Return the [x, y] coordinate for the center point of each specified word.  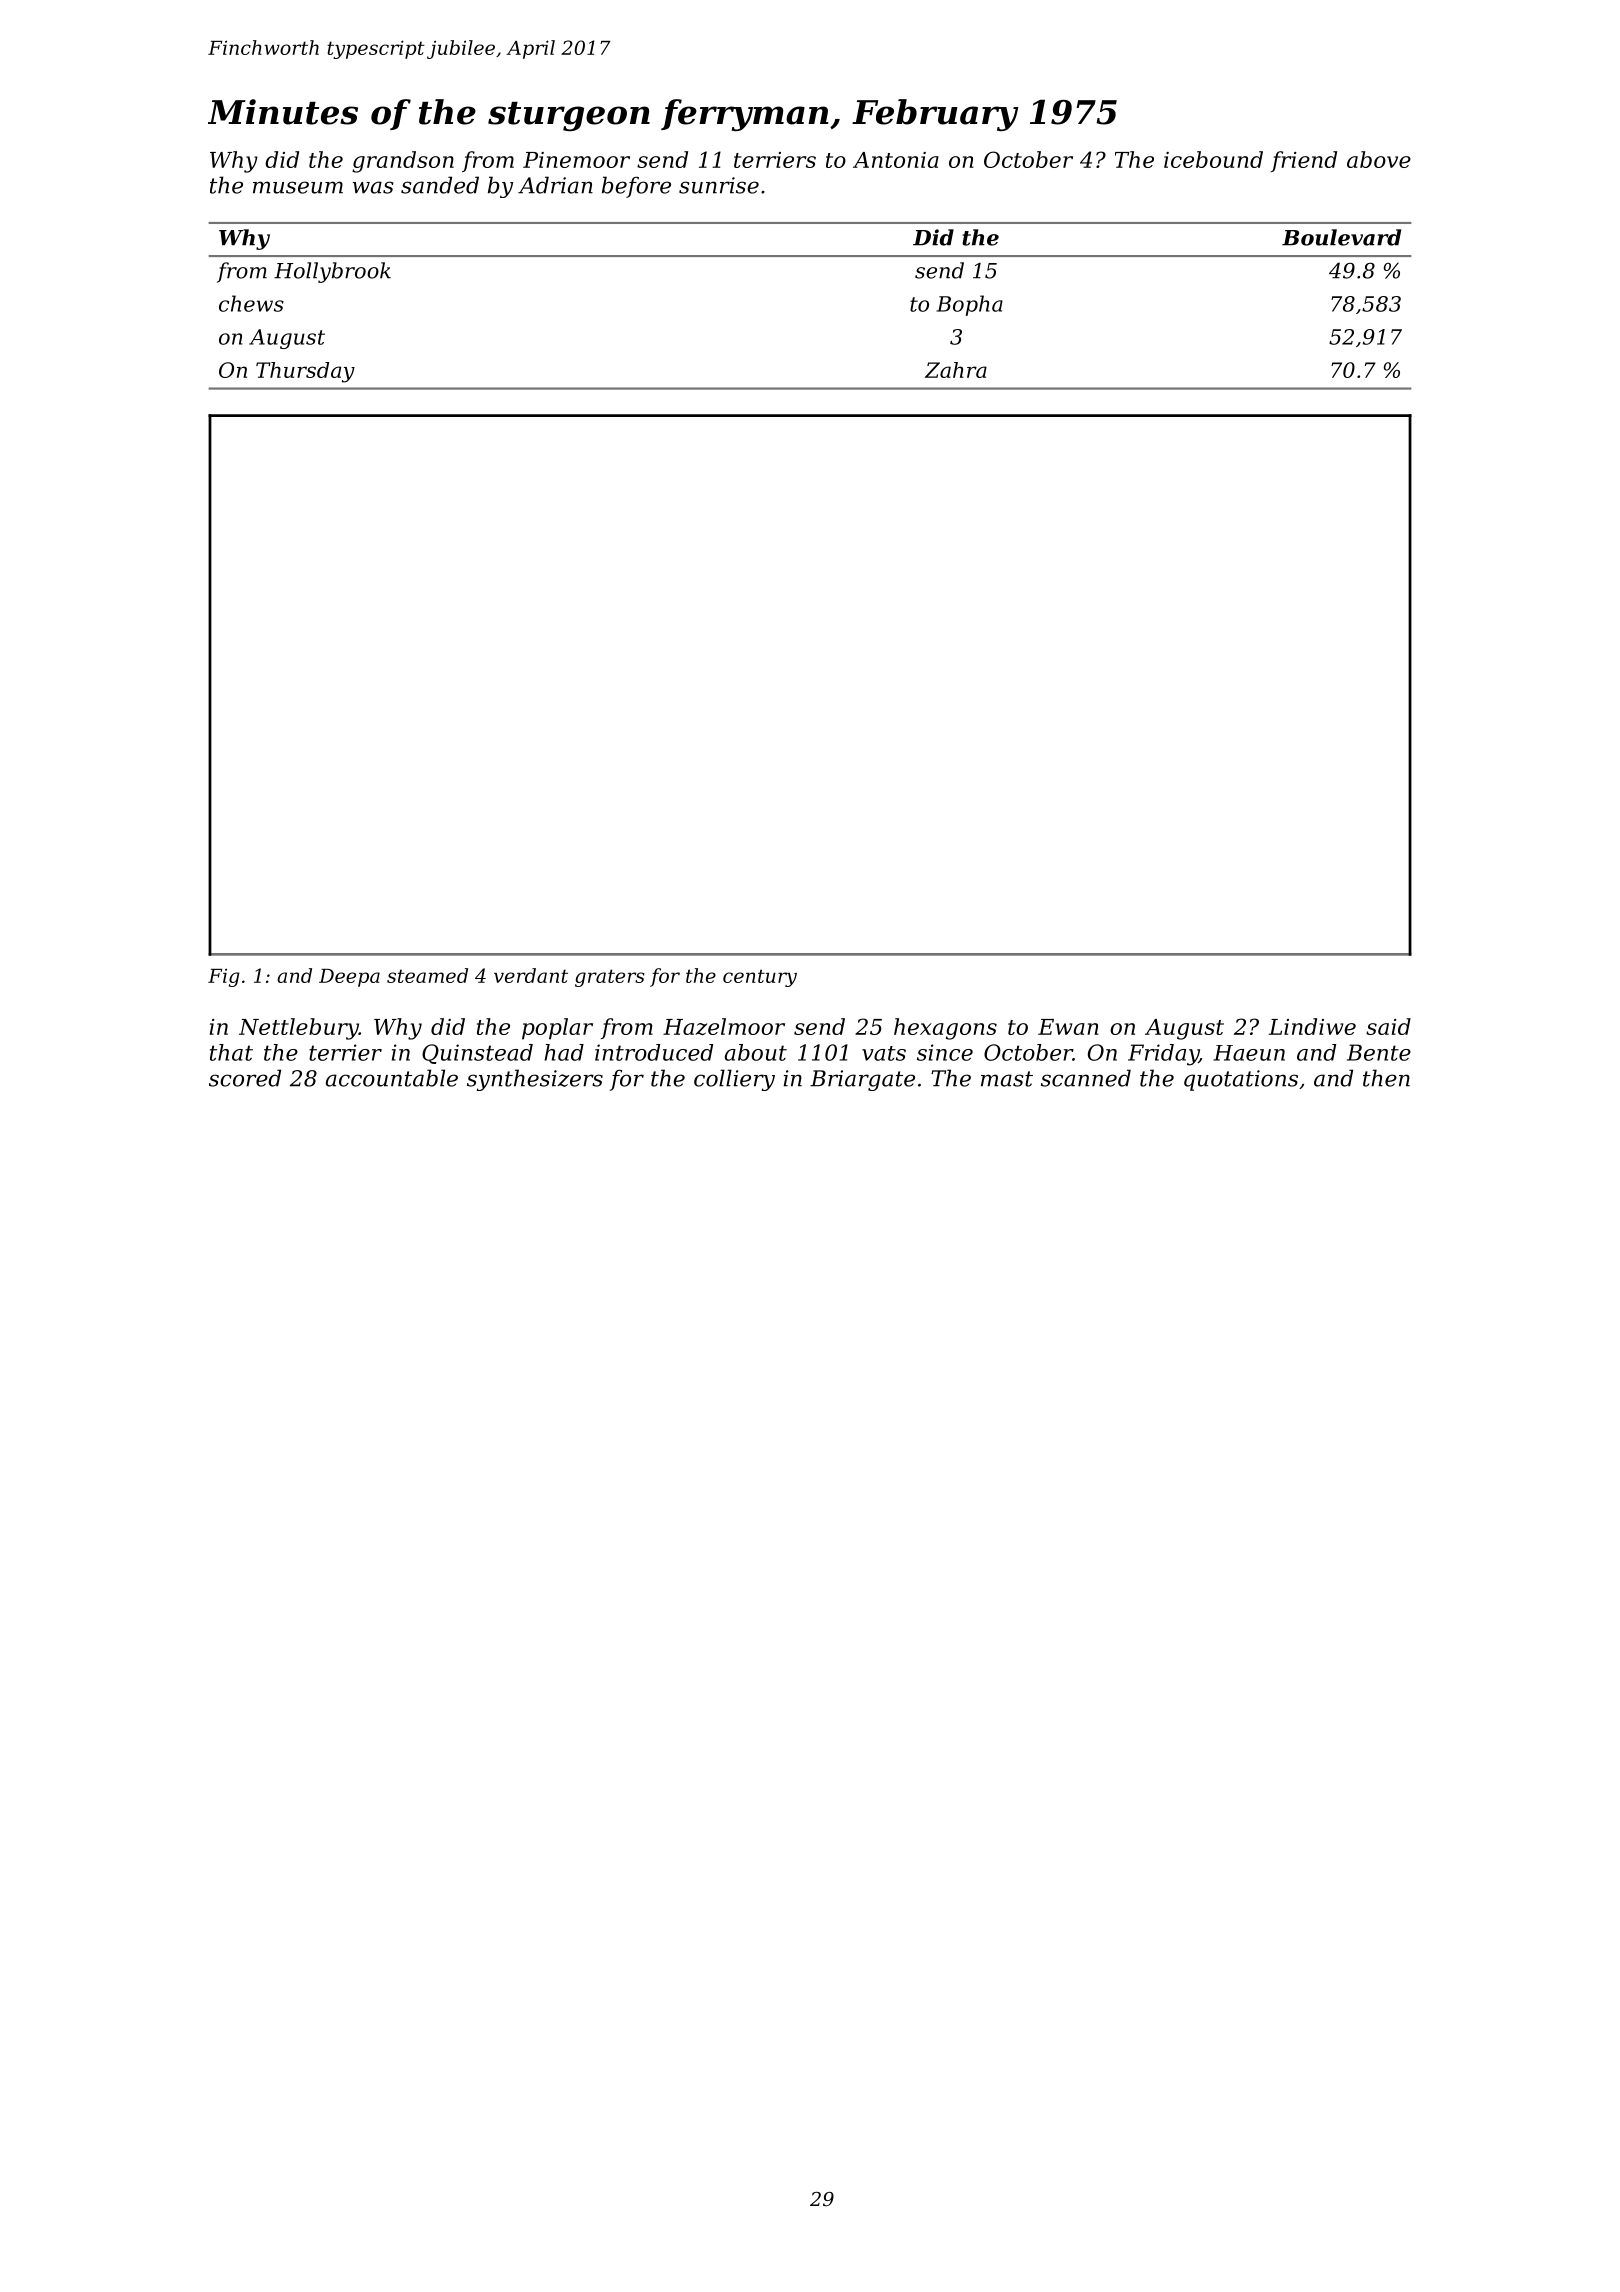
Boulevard [1341, 237]
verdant [531, 975]
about [756, 1052]
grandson [403, 162]
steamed [427, 975]
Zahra [956, 370]
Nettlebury [299, 1029]
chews [251, 303]
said [1388, 1026]
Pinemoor [576, 160]
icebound [1213, 159]
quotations [1241, 1080]
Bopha [969, 305]
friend [1304, 161]
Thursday [305, 372]
